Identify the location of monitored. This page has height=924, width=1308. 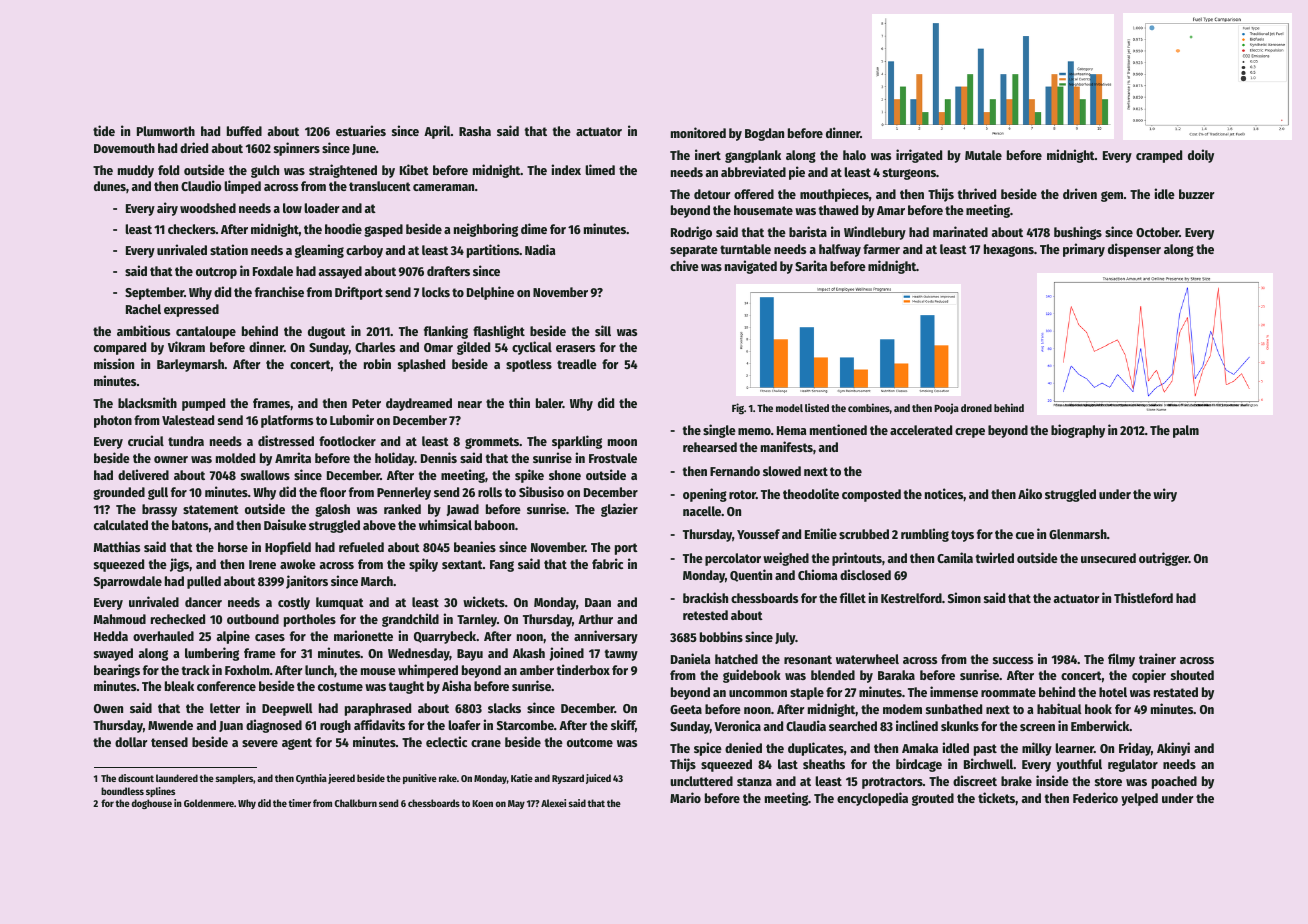
(698, 132).
